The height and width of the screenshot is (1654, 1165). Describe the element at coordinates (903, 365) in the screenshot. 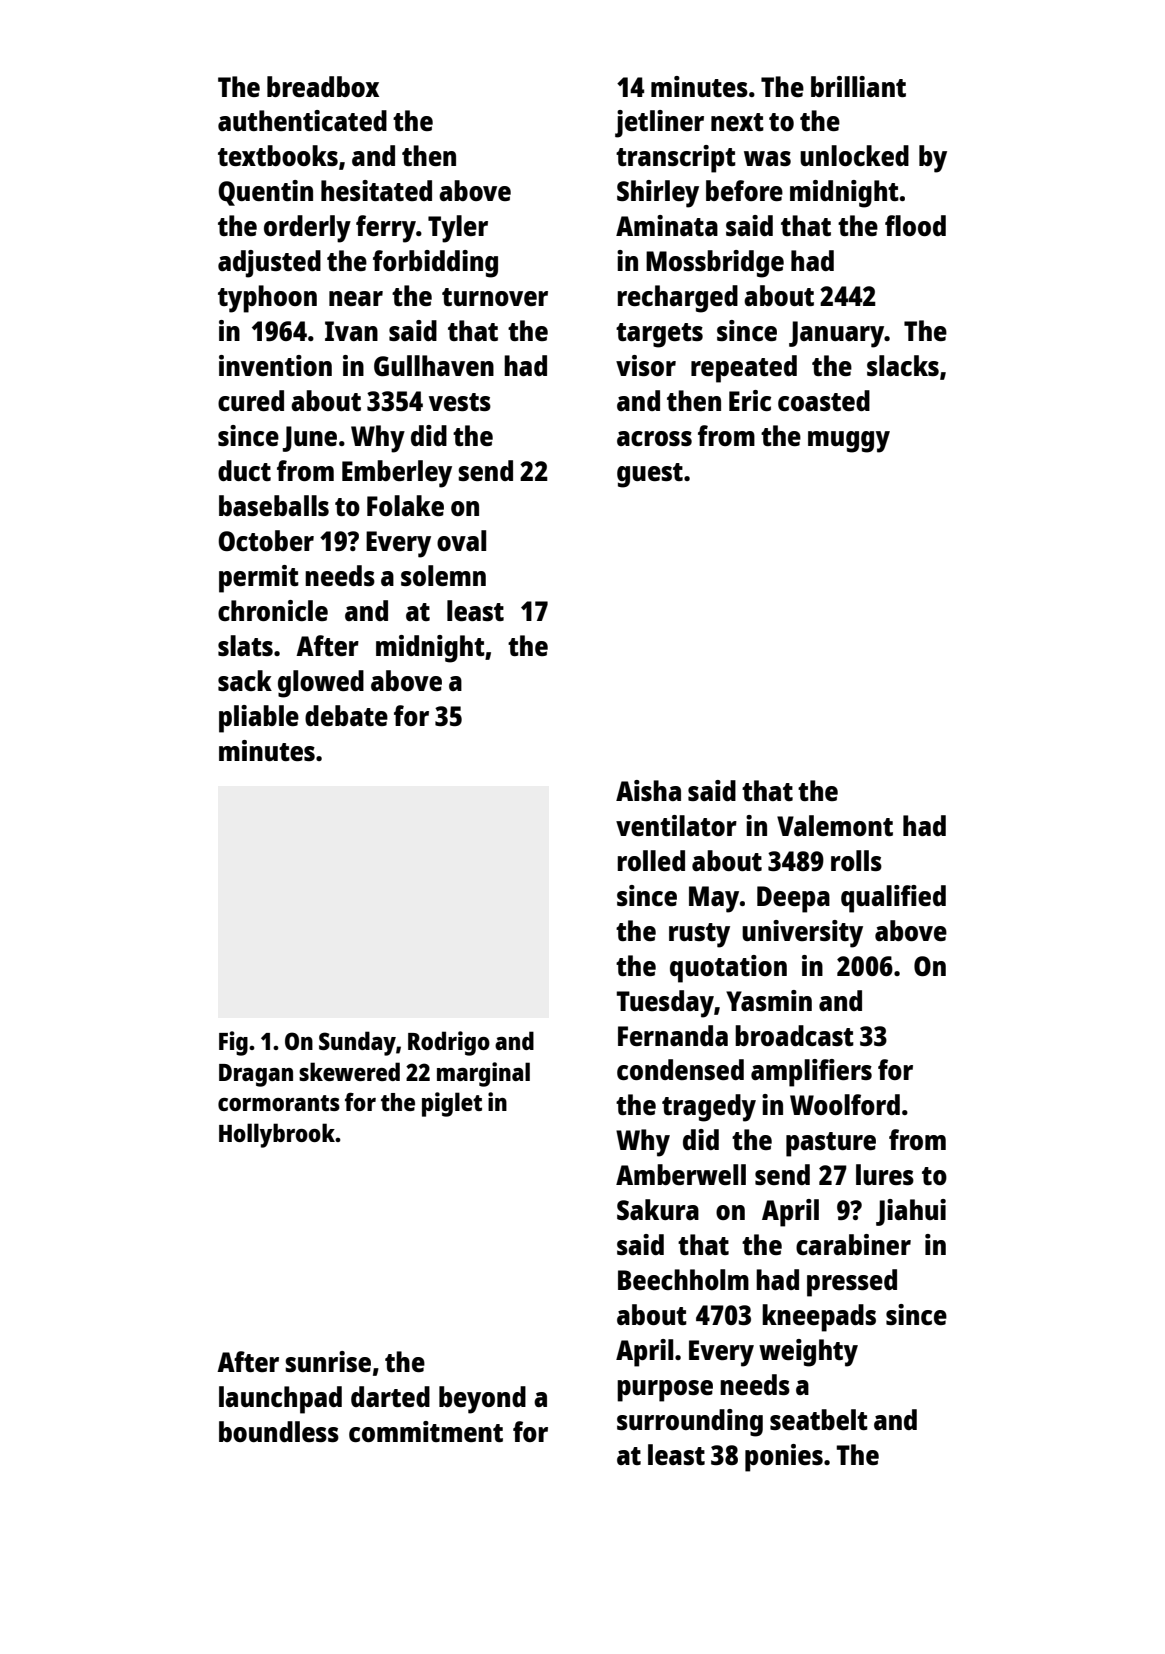

I see `slacks` at that location.
